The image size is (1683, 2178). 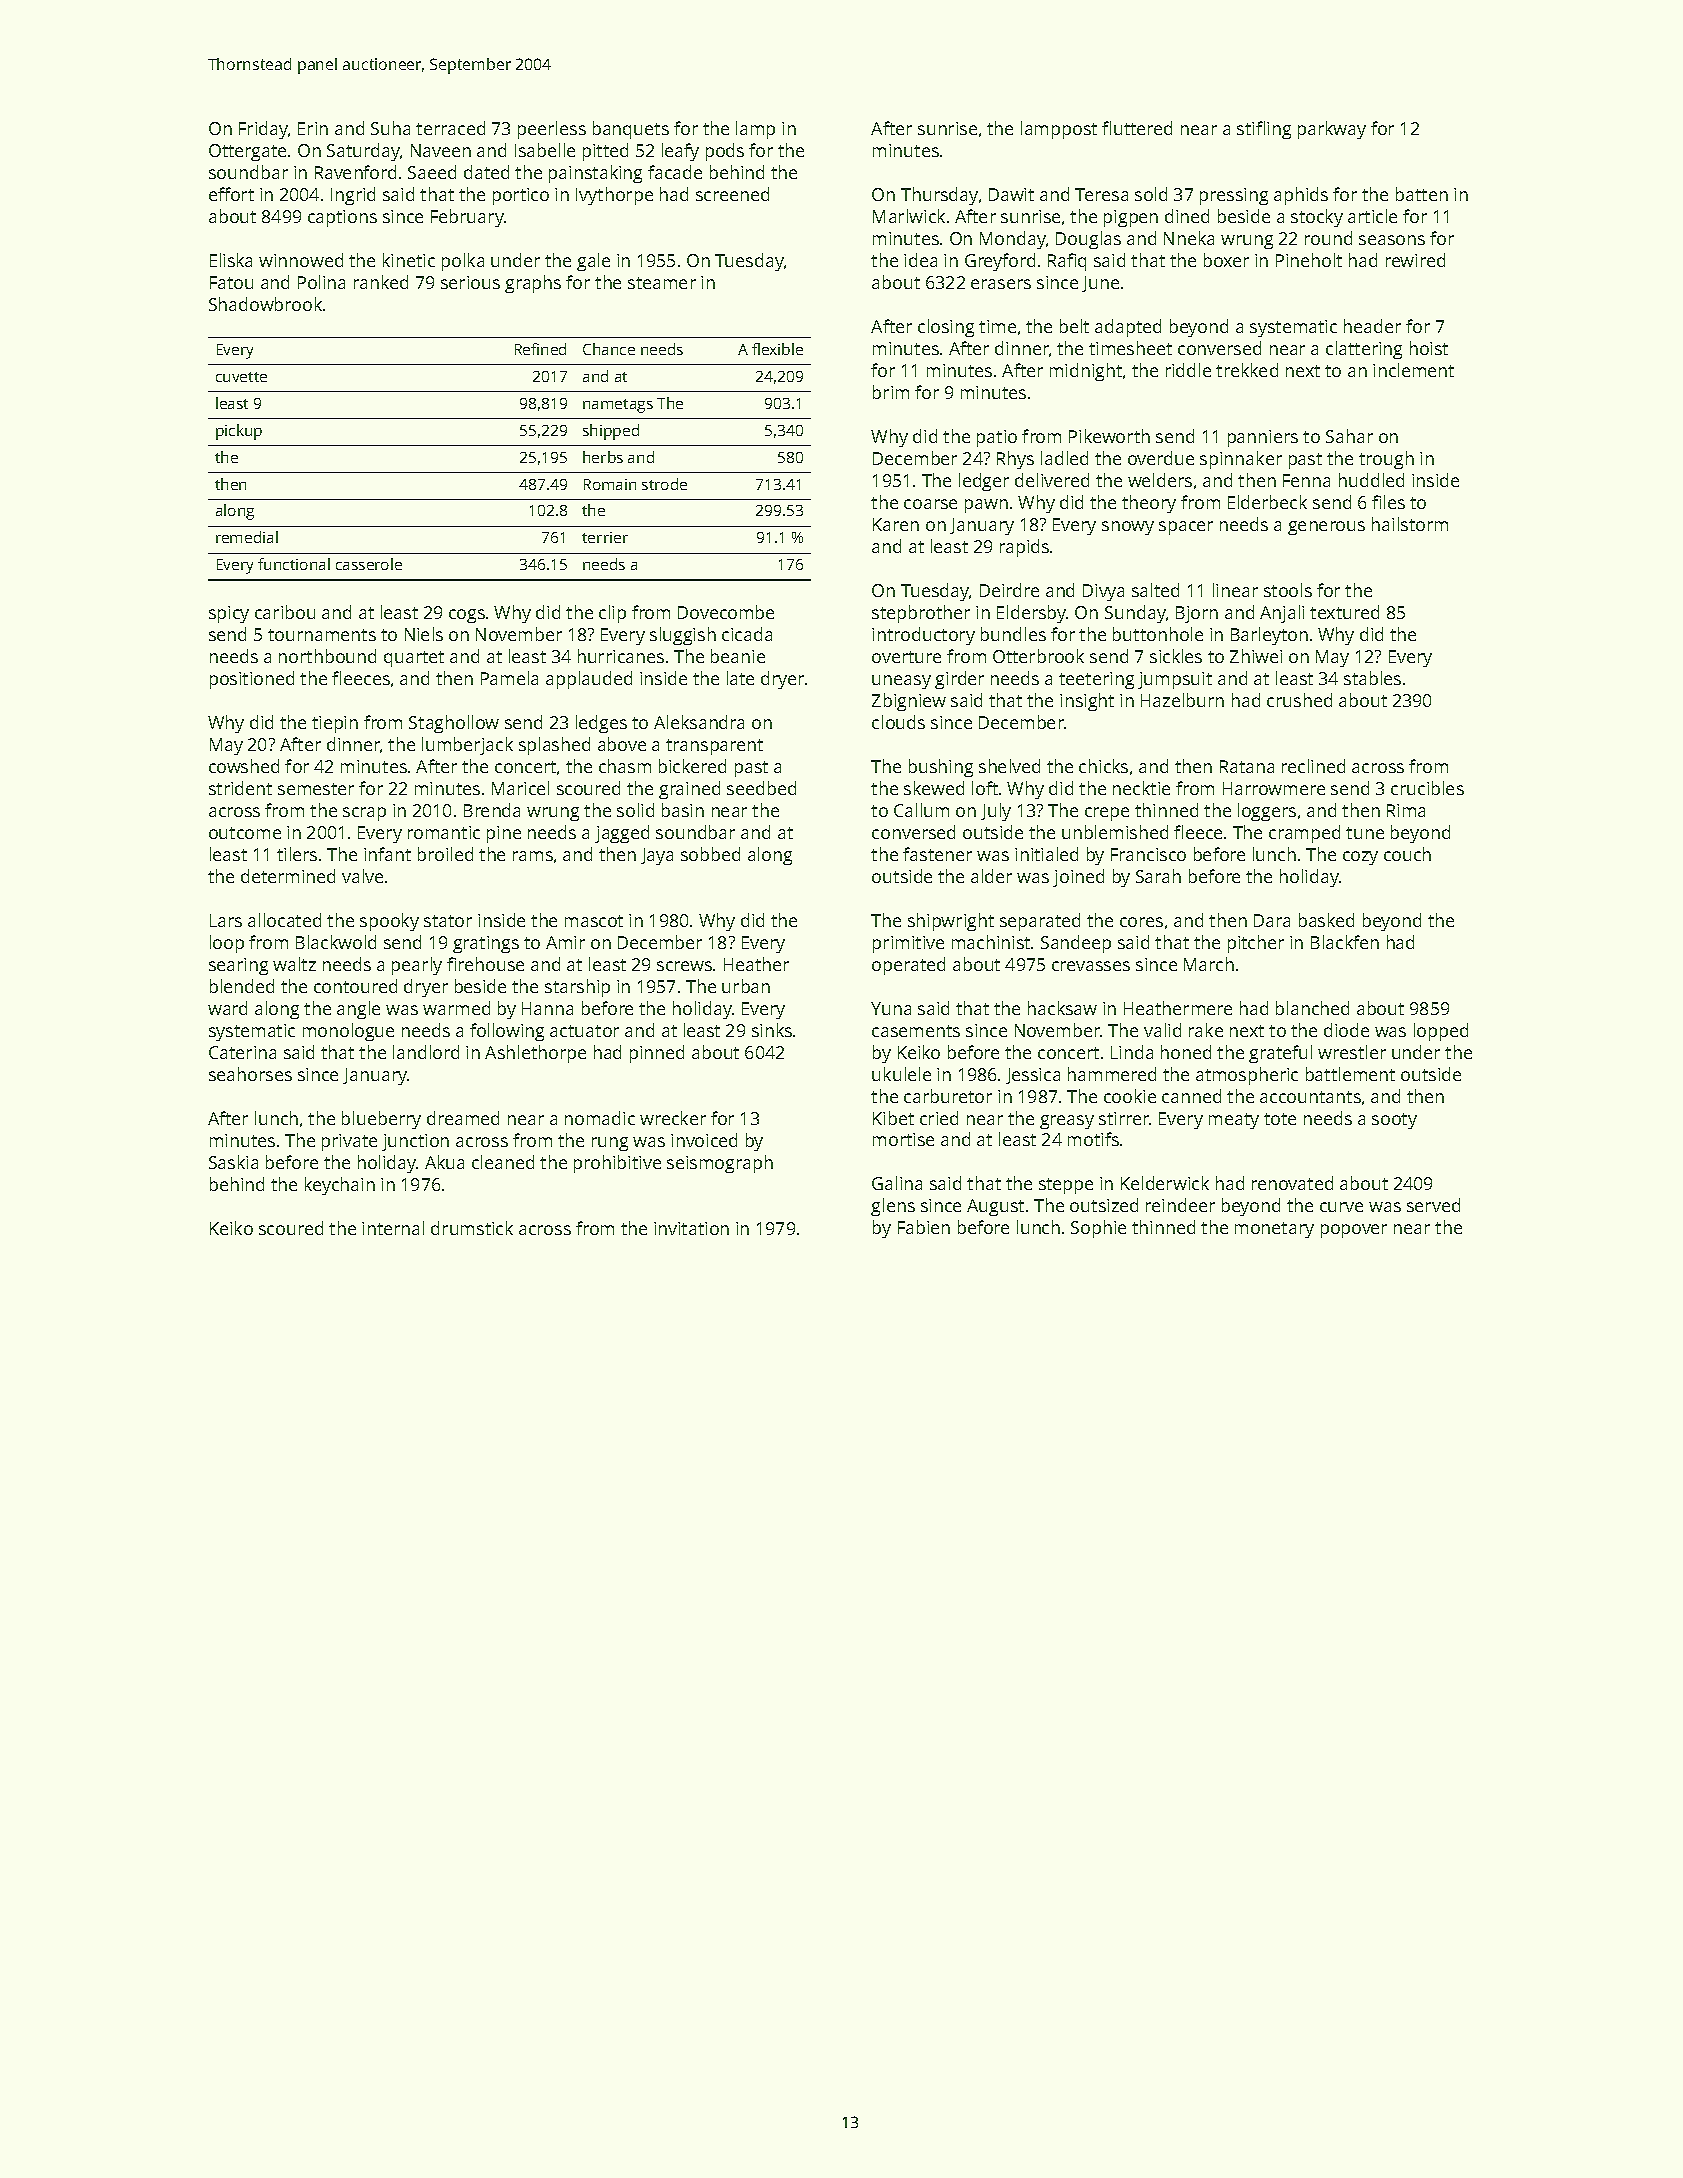 I want to click on cuvette, so click(x=241, y=377).
